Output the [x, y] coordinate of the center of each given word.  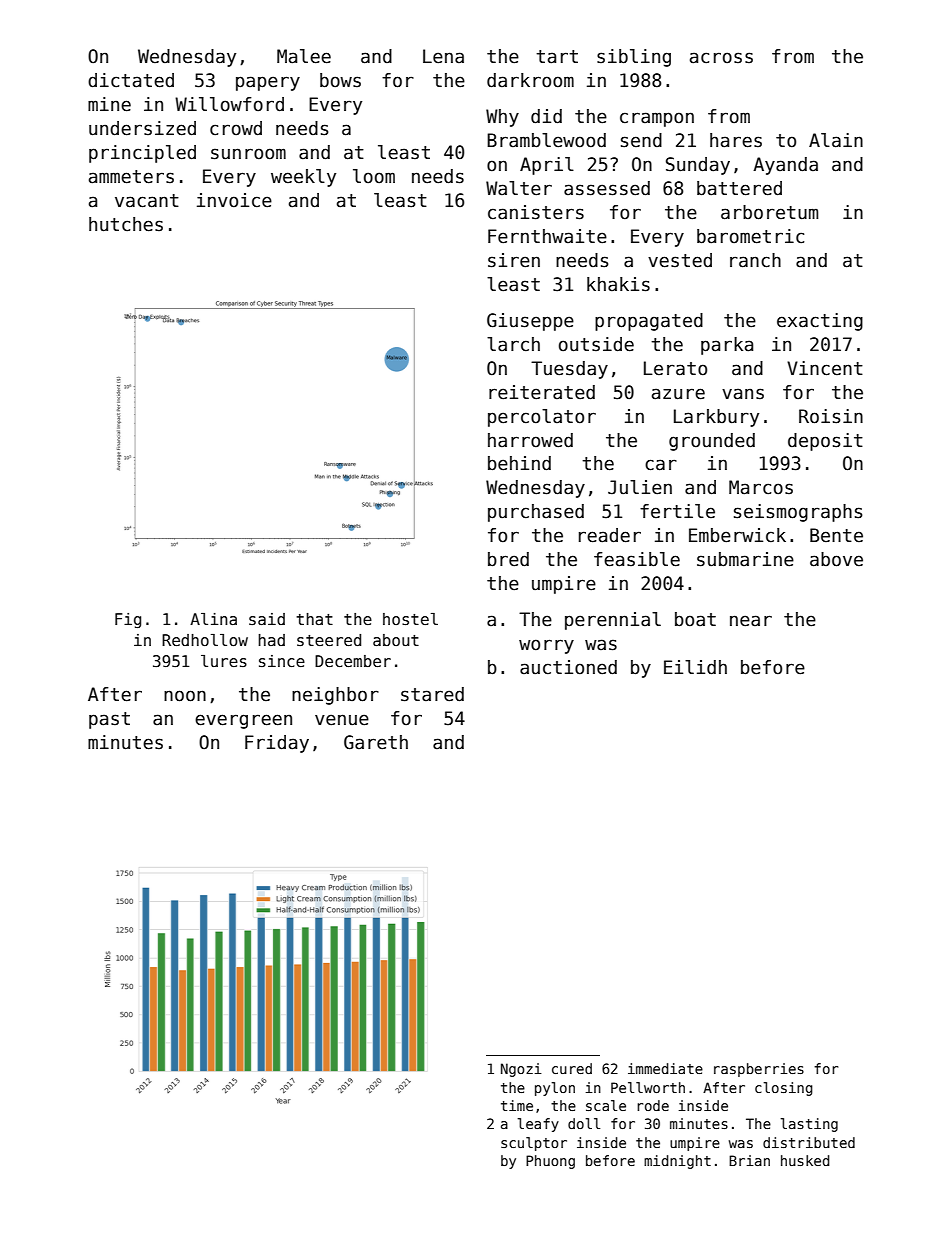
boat [695, 619]
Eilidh [695, 667]
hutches [126, 224]
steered [329, 640]
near [751, 621]
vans [743, 394]
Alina [213, 619]
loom [374, 176]
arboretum [769, 212]
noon [185, 696]
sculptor [534, 1144]
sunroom [248, 154]
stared [432, 694]
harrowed [530, 440]
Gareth [376, 742]
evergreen [243, 721]
